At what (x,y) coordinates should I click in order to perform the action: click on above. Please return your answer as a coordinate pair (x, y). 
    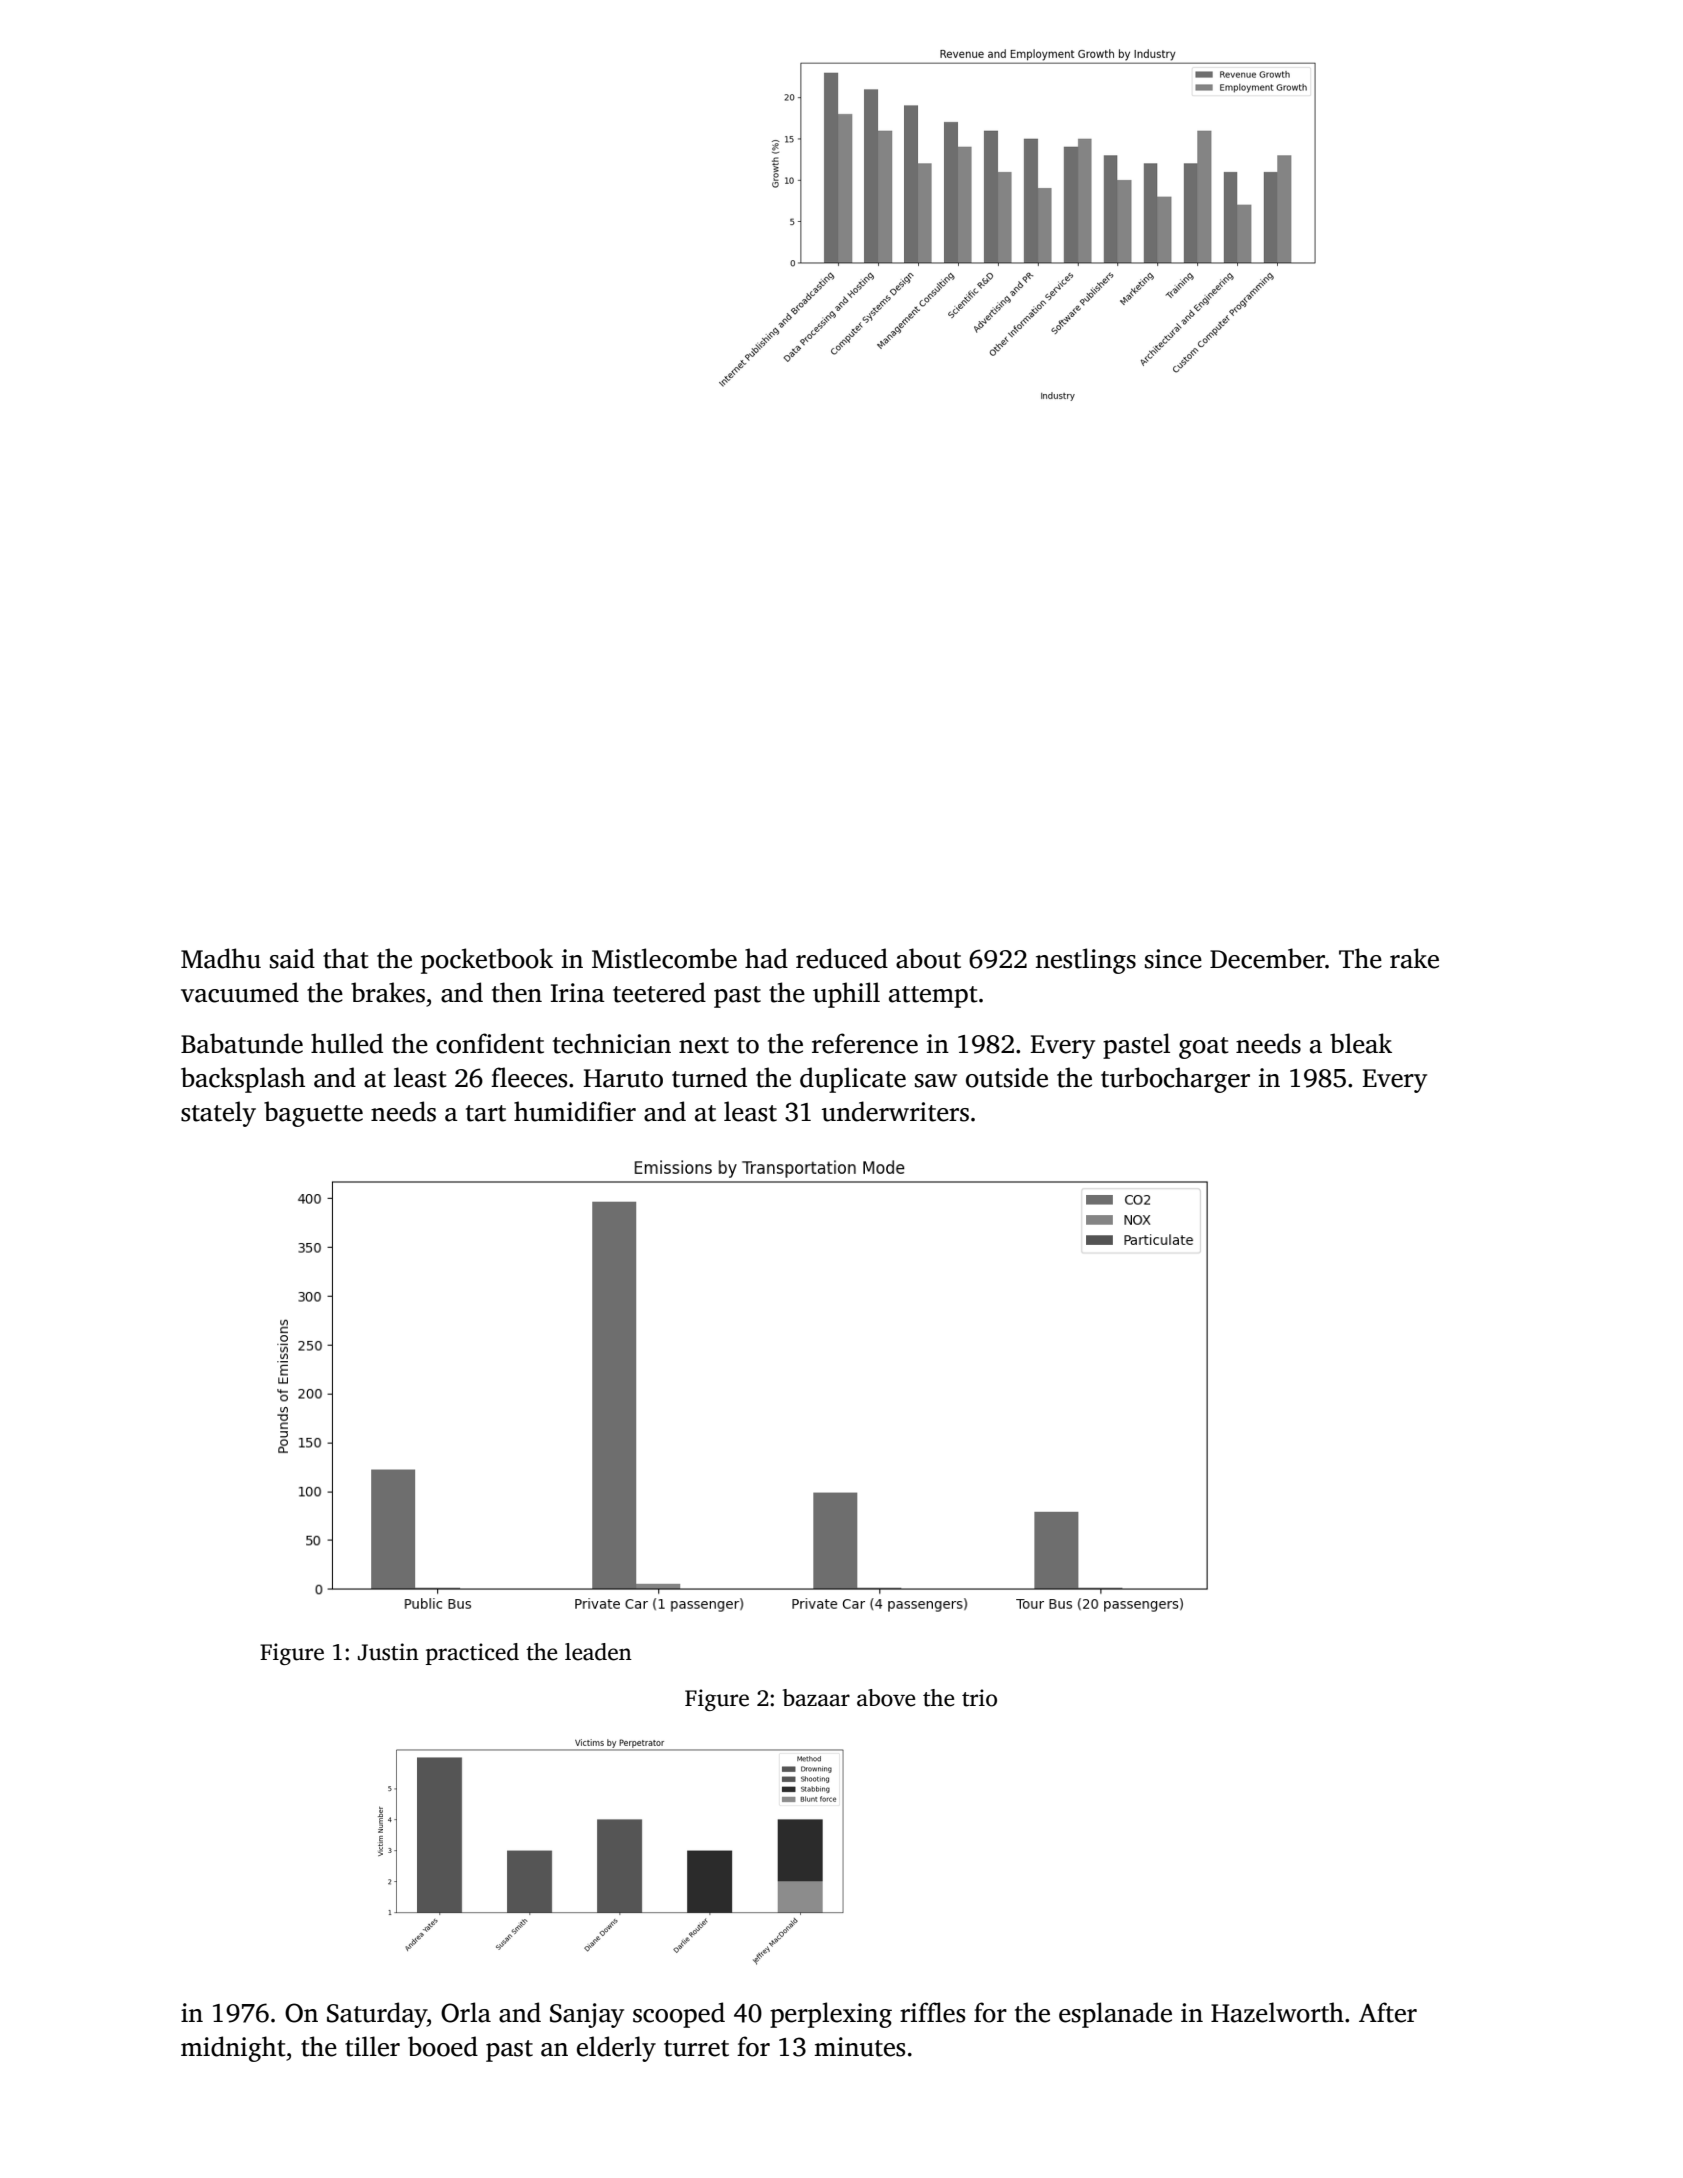
    Looking at the image, I should click on (886, 1698).
